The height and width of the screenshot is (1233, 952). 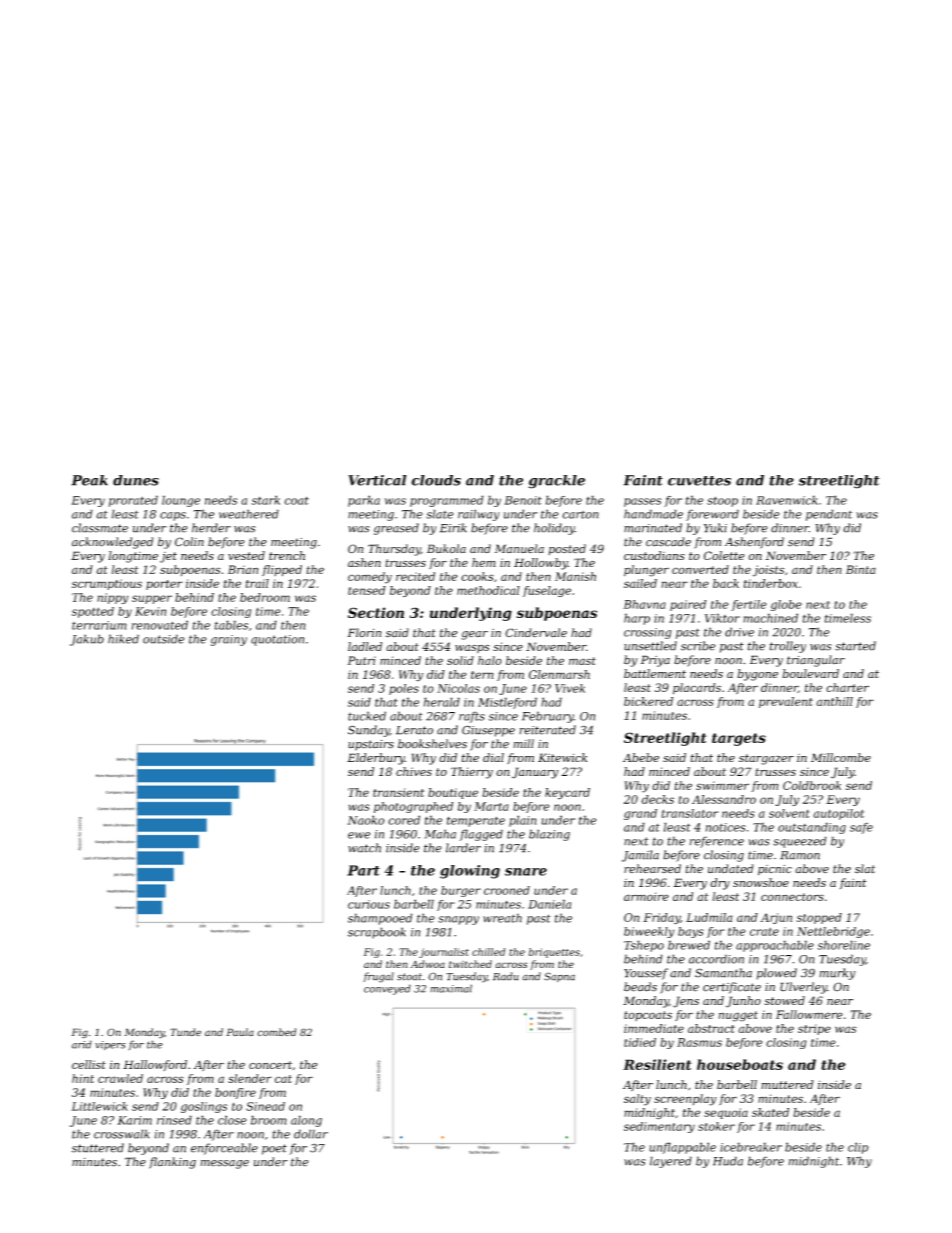 What do you see at coordinates (185, 1032) in the screenshot?
I see `Tunde` at bounding box center [185, 1032].
